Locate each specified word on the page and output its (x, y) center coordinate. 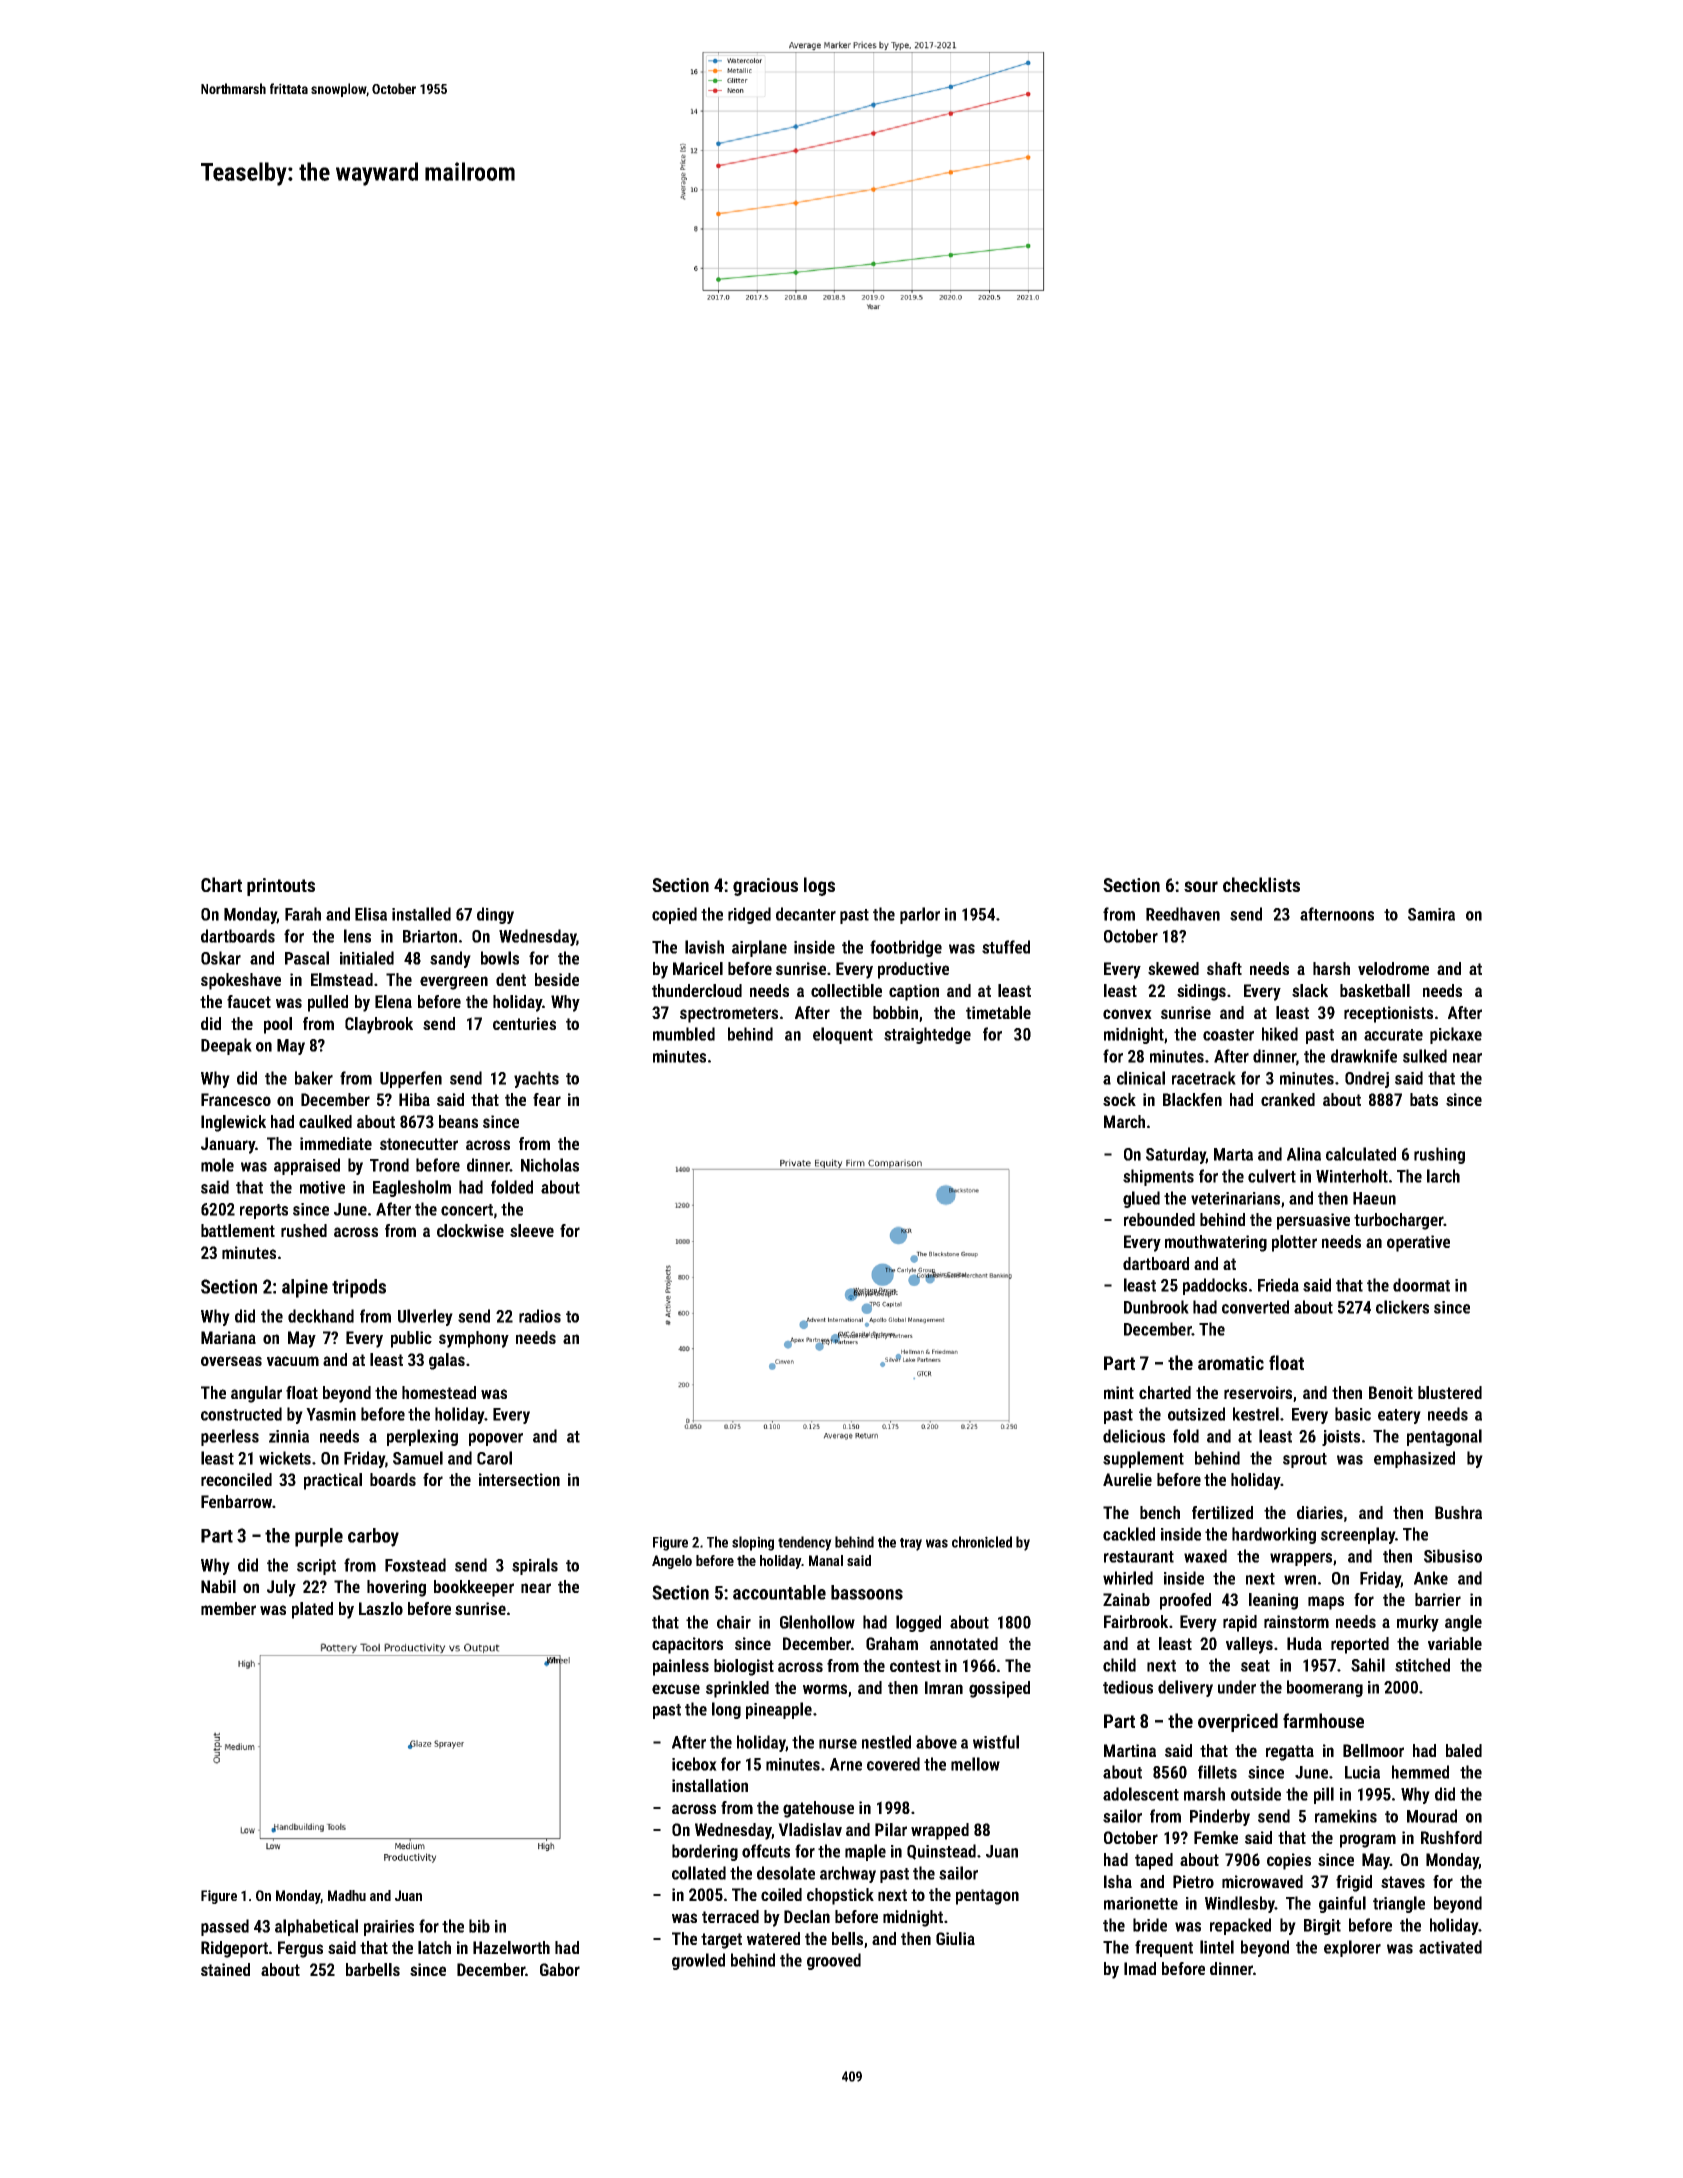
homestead (439, 1392)
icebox (694, 1764)
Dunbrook (1156, 1307)
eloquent (843, 1035)
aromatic (1231, 1363)
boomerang (1325, 1688)
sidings (1201, 992)
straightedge (927, 1035)
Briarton (430, 936)
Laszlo (381, 1608)
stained (225, 1969)
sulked (1425, 1056)
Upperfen (411, 1079)
